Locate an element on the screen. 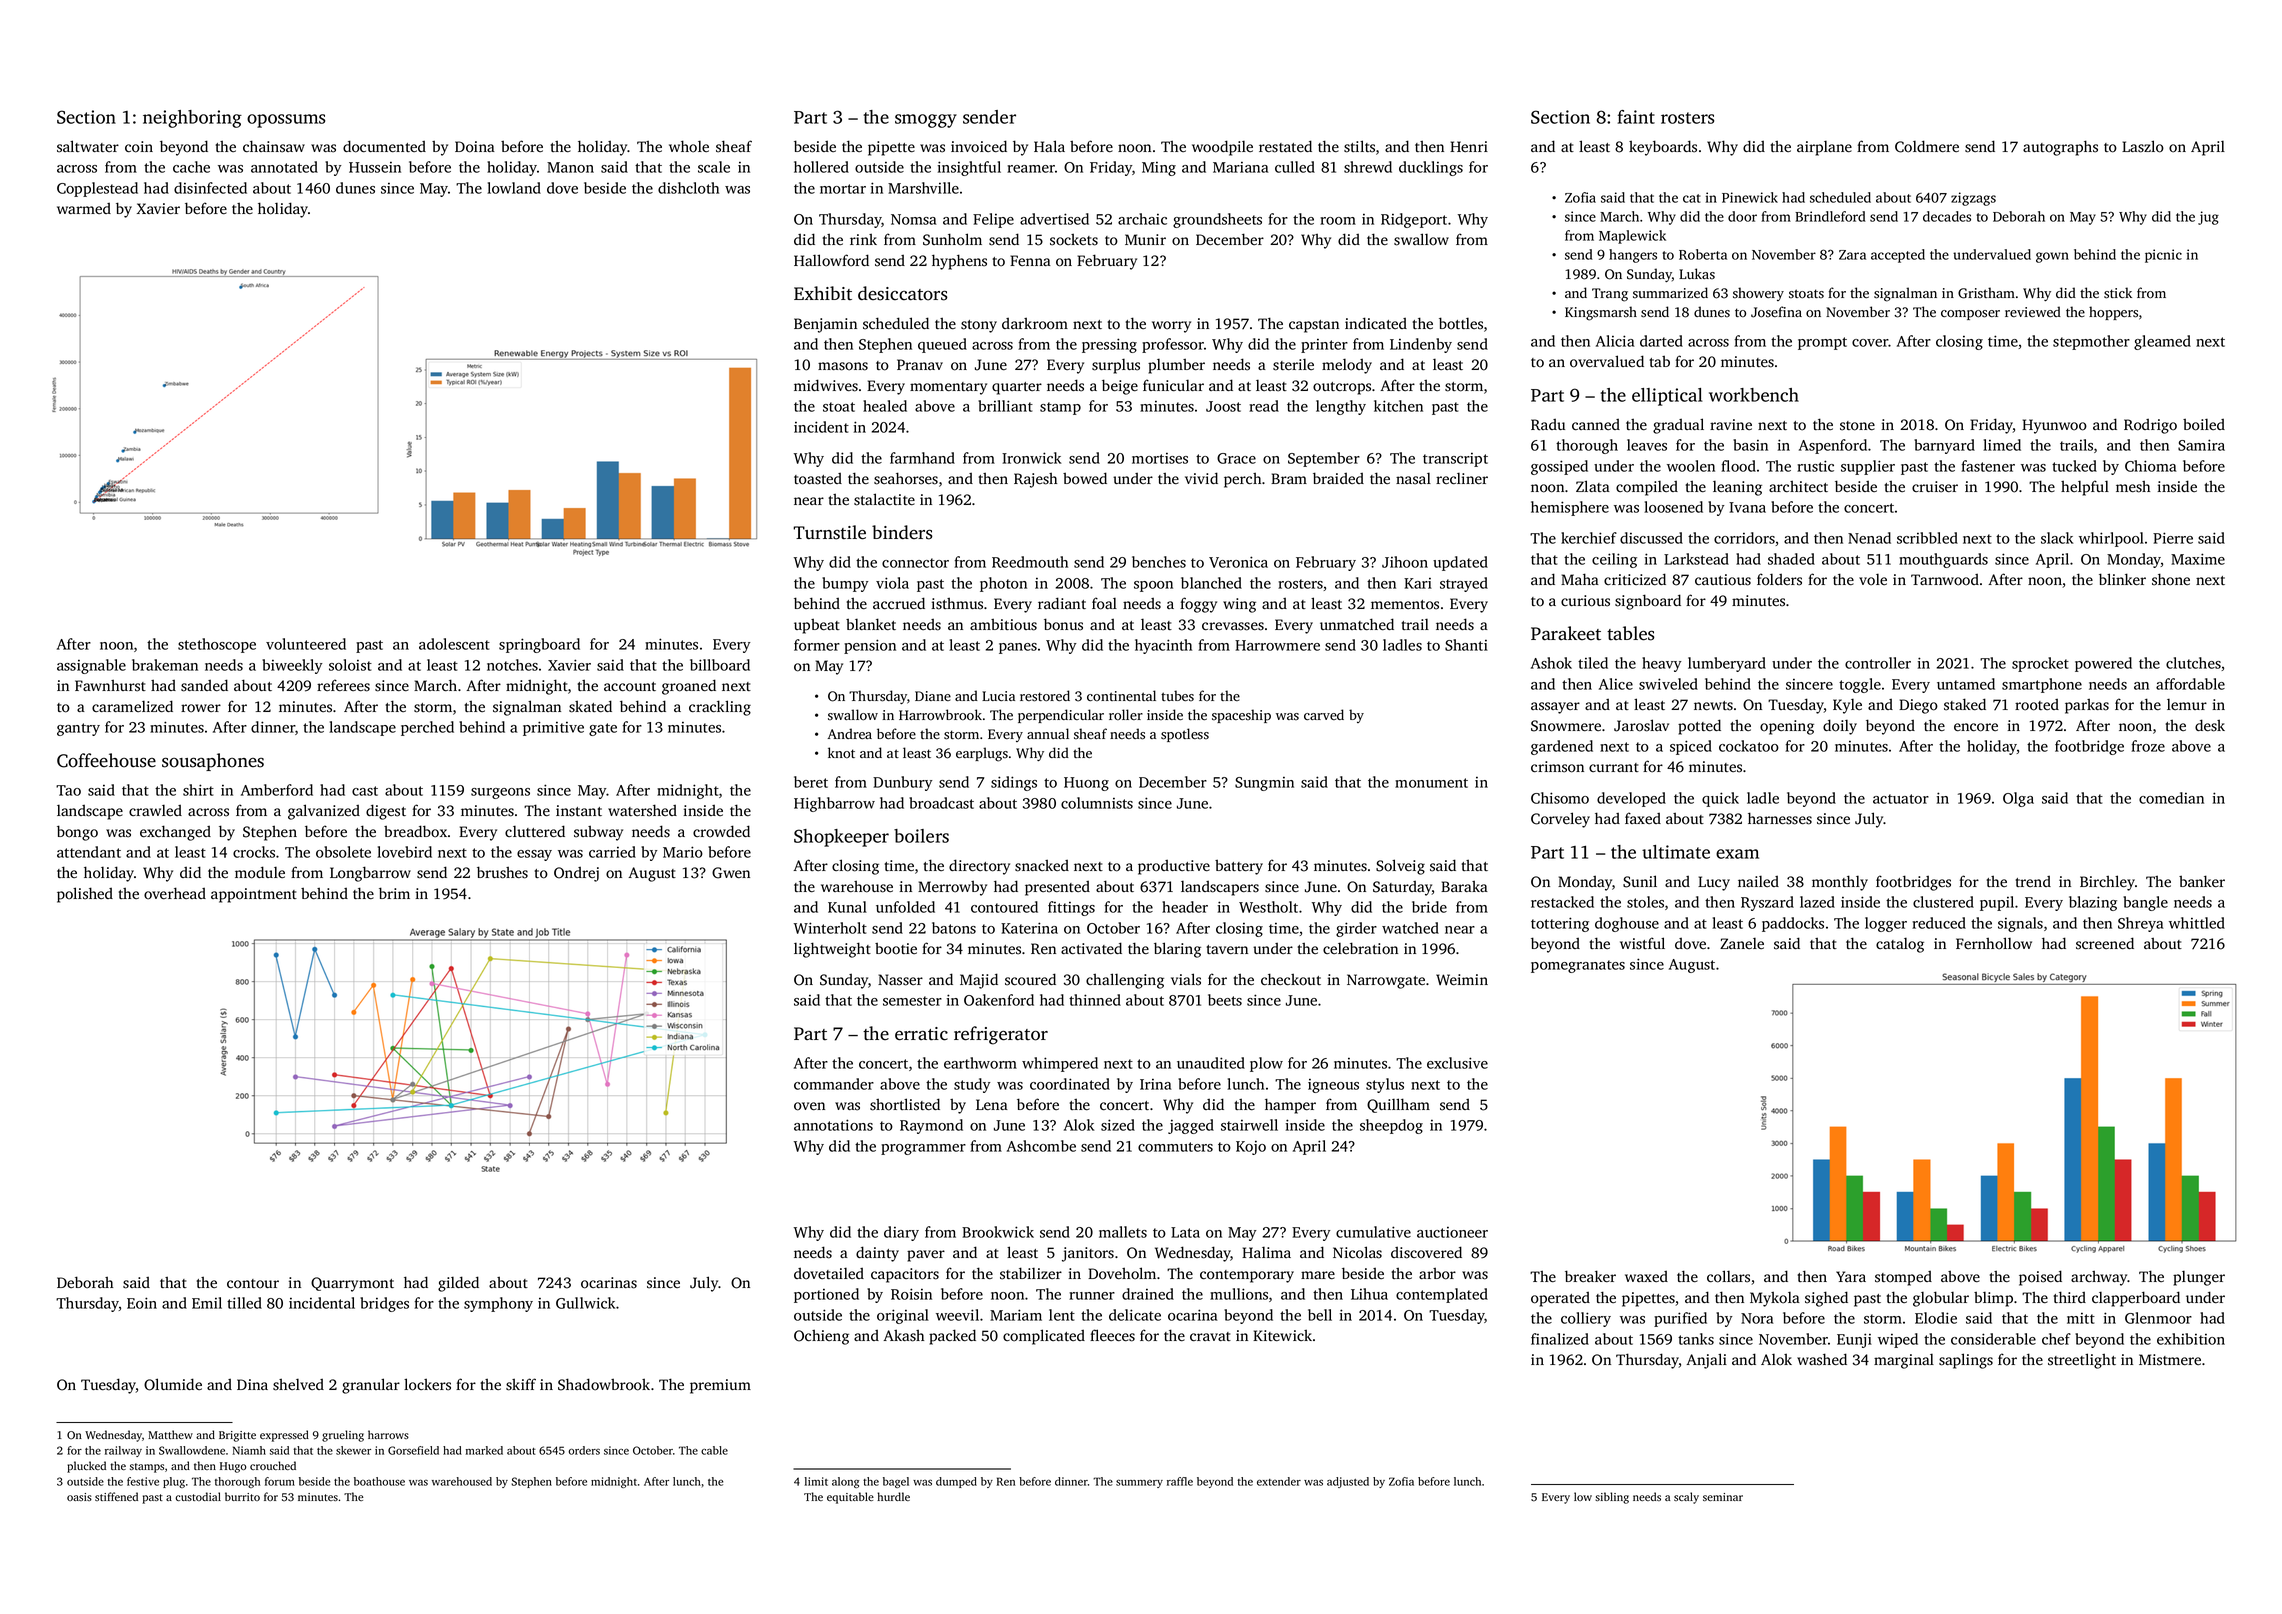 The width and height of the screenshot is (2282, 1614). Mistmere is located at coordinates (2170, 1360).
